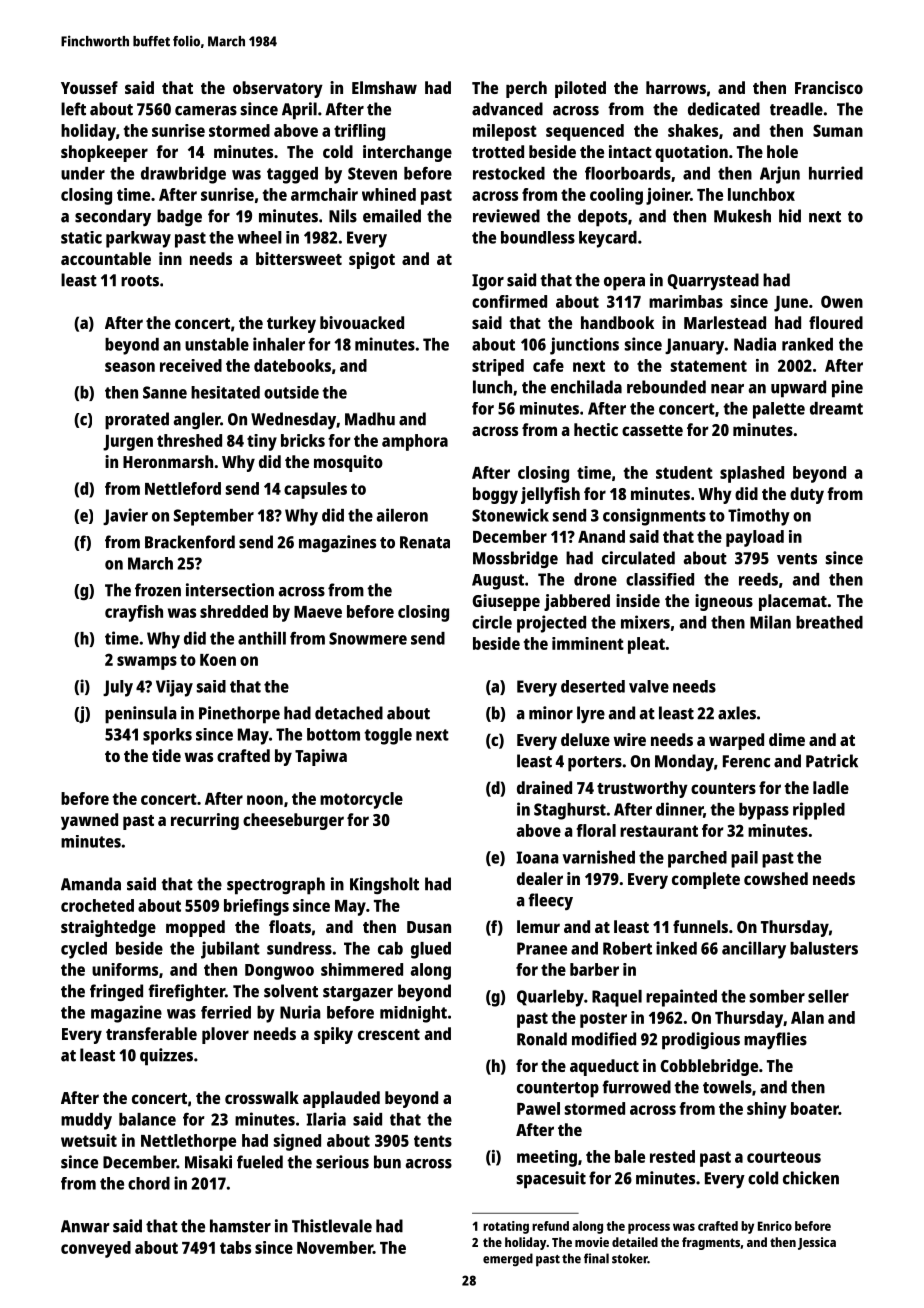 This screenshot has width=924, height=1308. Describe the element at coordinates (278, 89) in the screenshot. I see `observatory` at that location.
